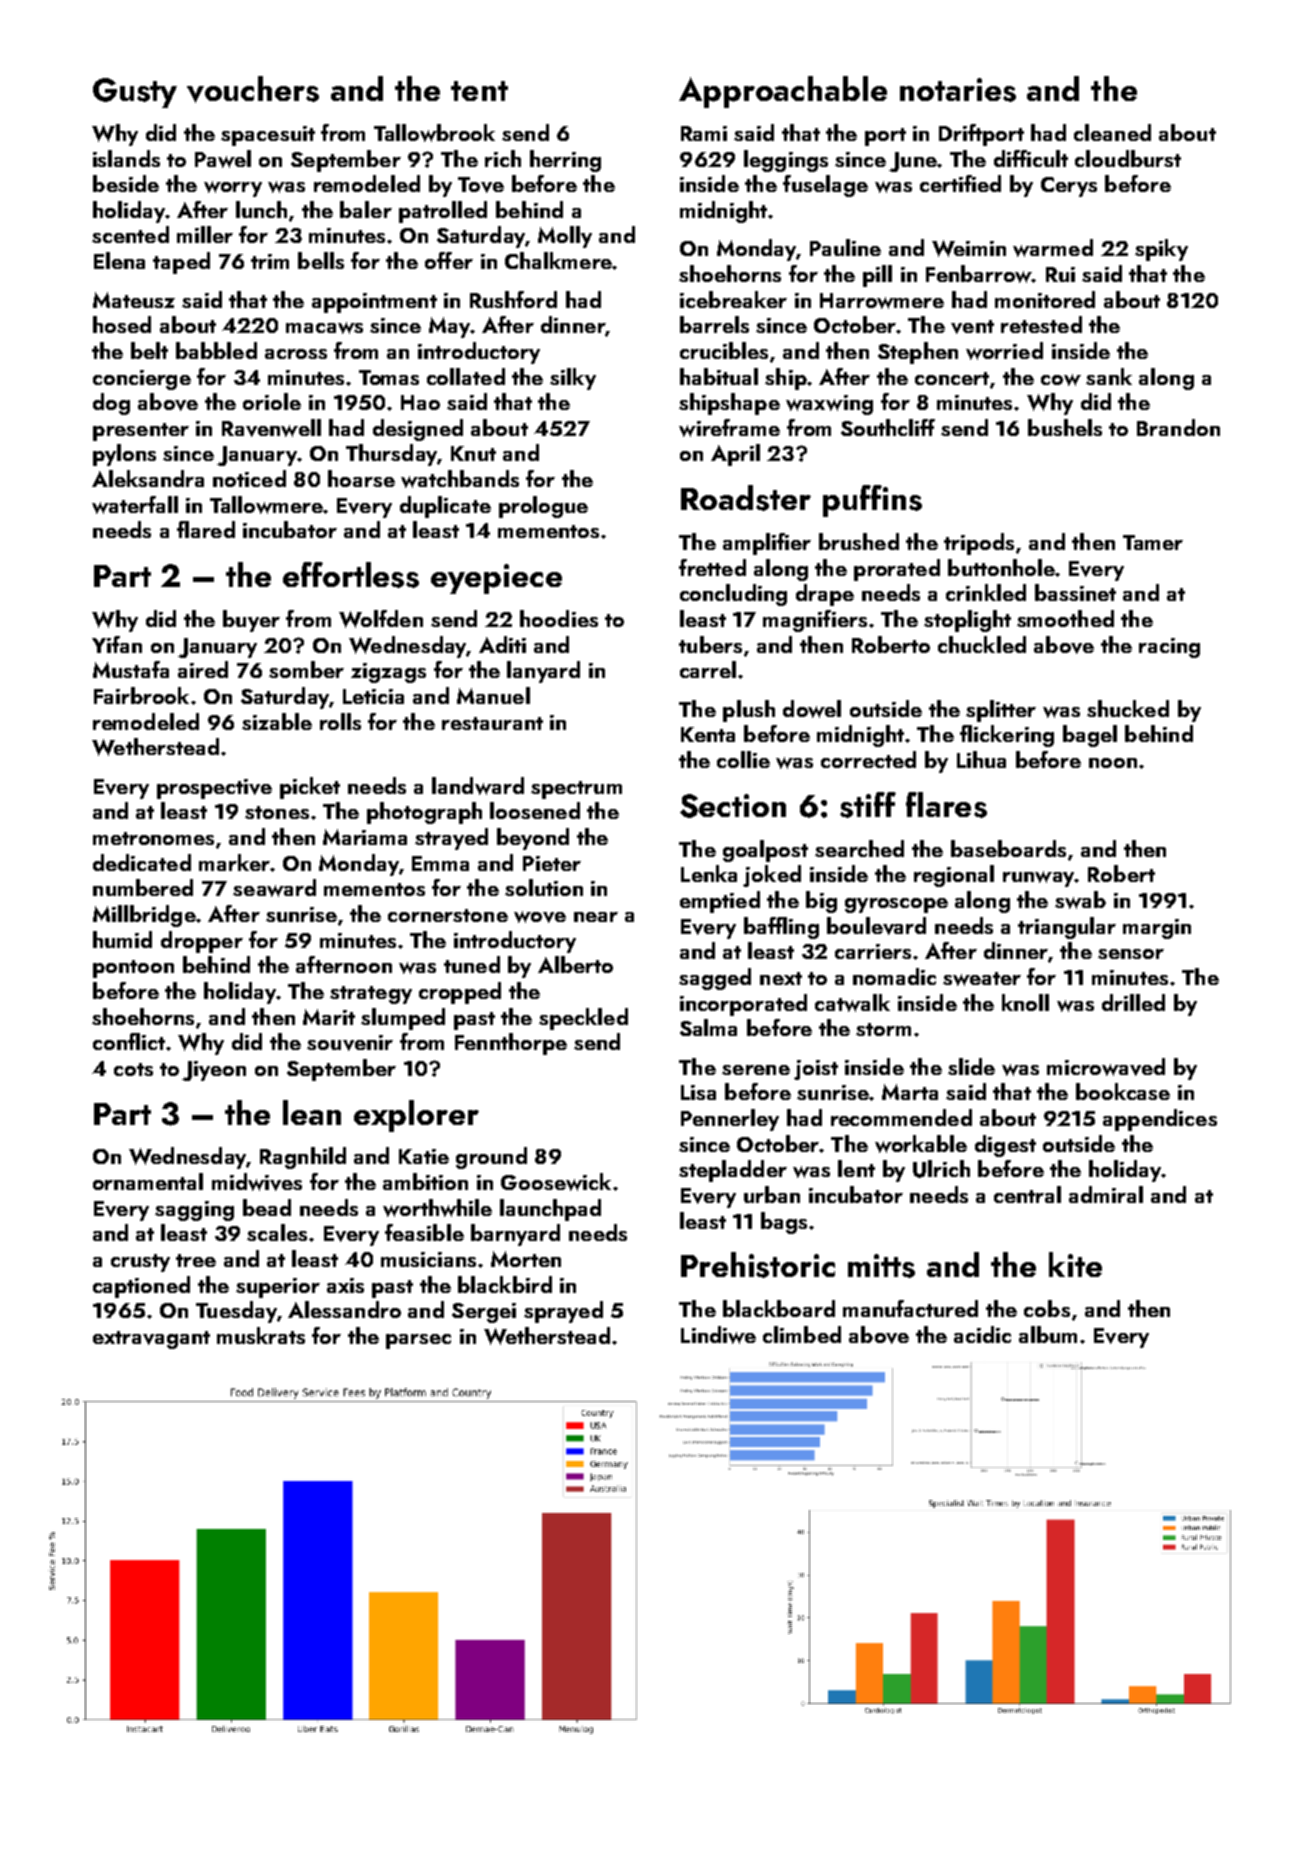 The width and height of the screenshot is (1316, 1861). What do you see at coordinates (151, 1340) in the screenshot?
I see `extravagant` at bounding box center [151, 1340].
